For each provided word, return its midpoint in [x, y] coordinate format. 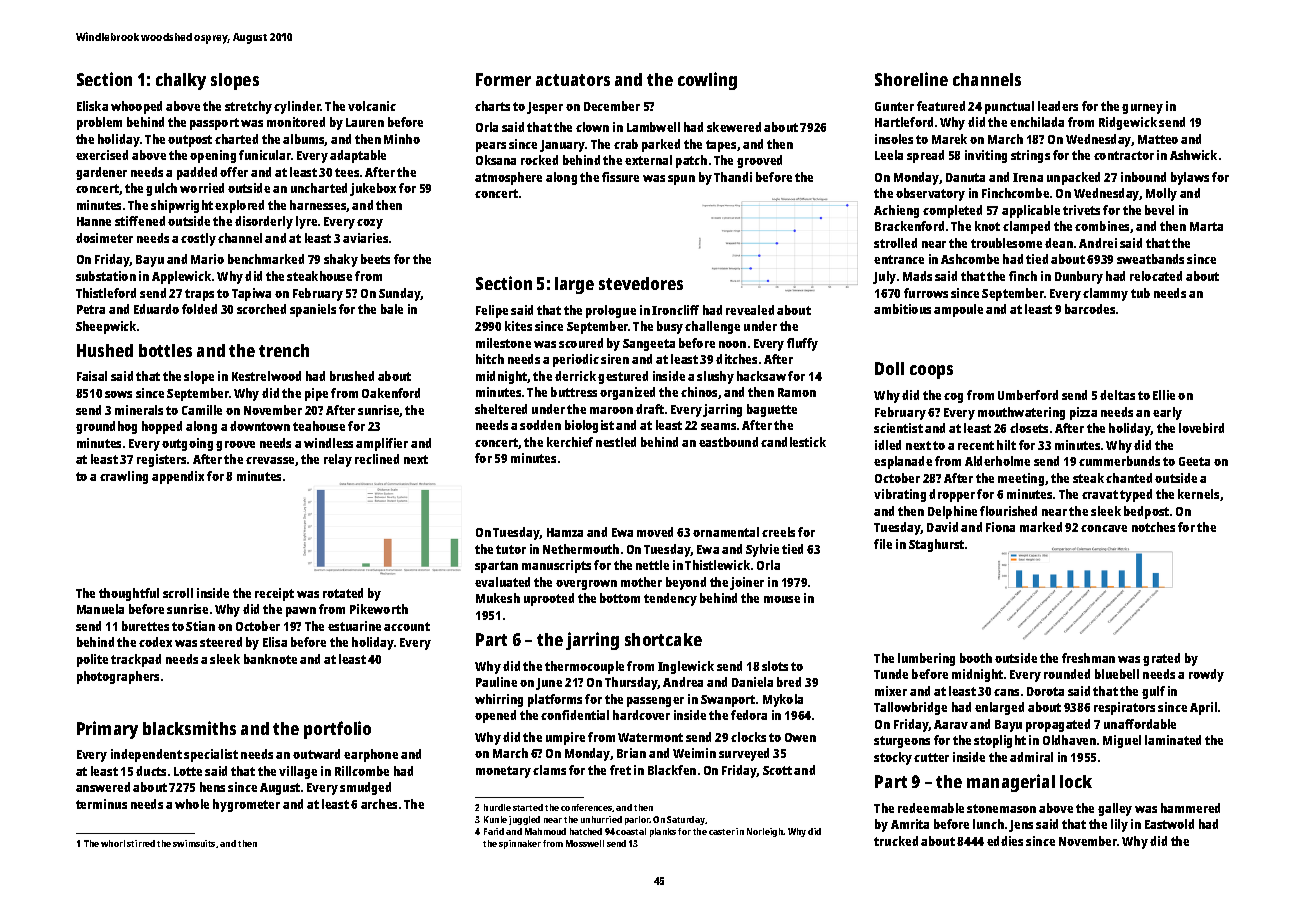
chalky [181, 81]
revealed [750, 310]
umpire [565, 738]
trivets [1081, 210]
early [1167, 413]
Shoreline [911, 79]
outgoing [187, 444]
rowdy [1206, 675]
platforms [555, 700]
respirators [1124, 708]
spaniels [313, 310]
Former [503, 79]
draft [650, 409]
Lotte [188, 771]
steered [221, 642]
